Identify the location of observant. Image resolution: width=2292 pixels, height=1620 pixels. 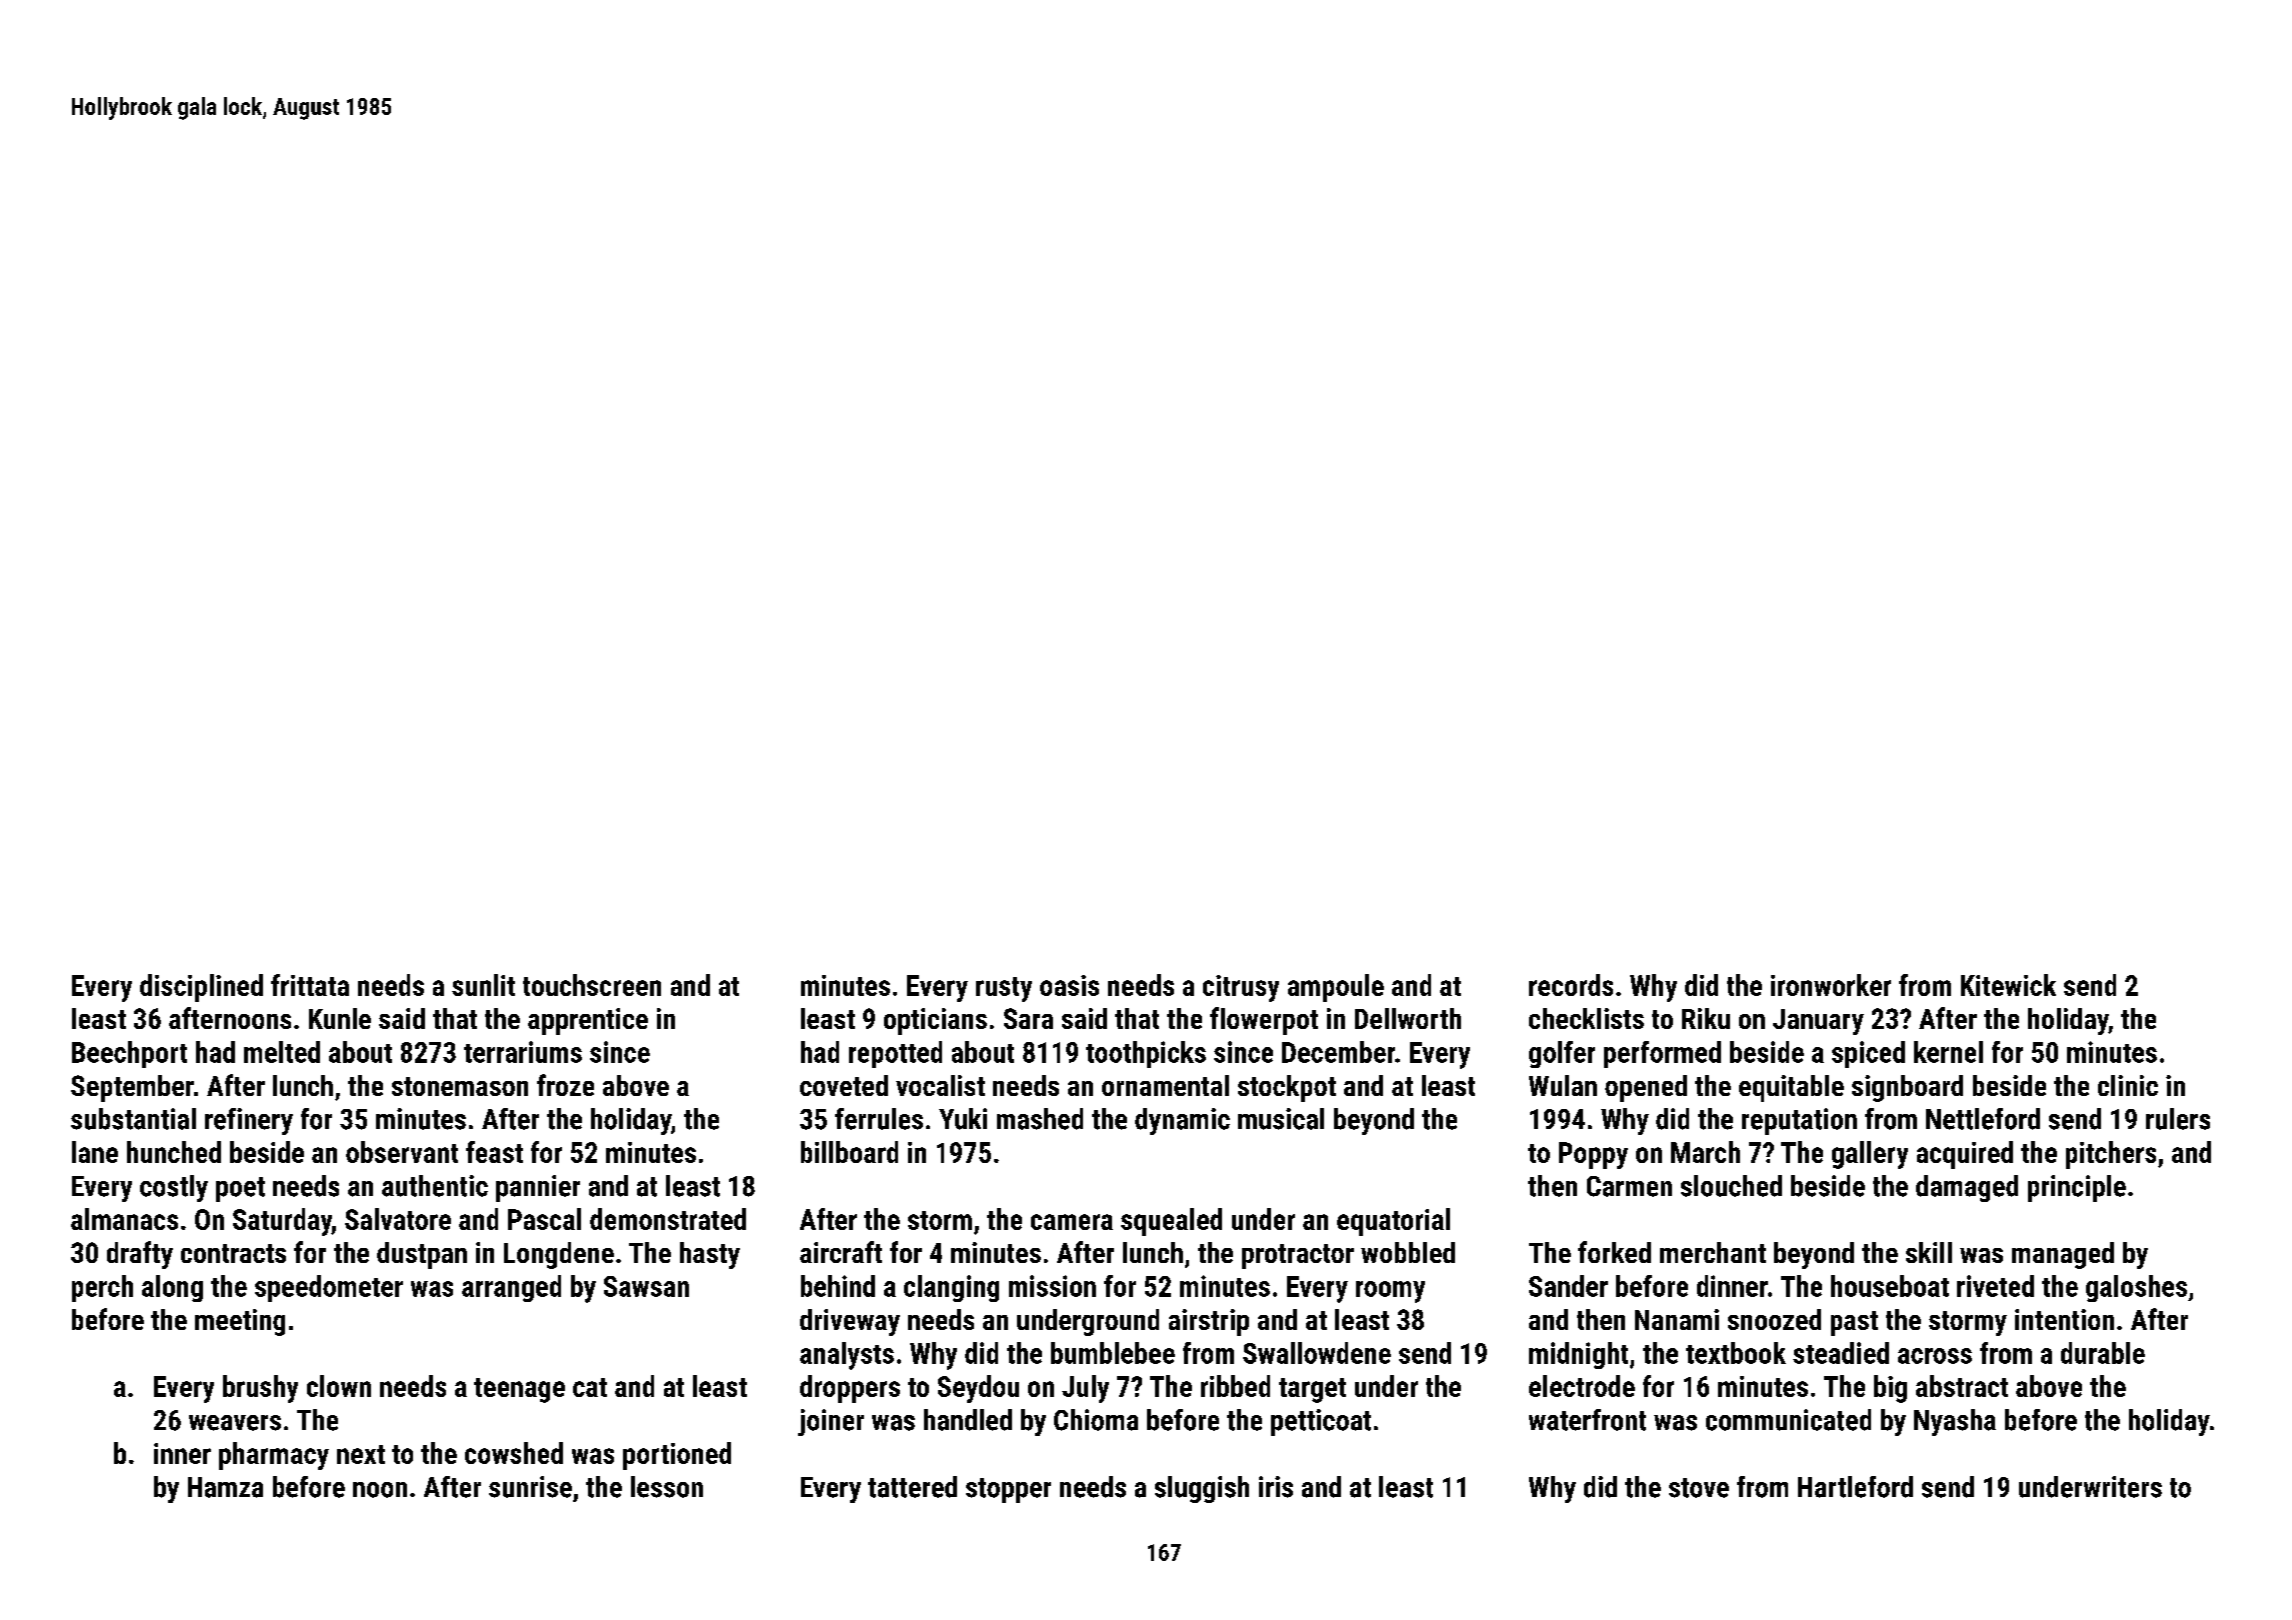
(402, 1152).
